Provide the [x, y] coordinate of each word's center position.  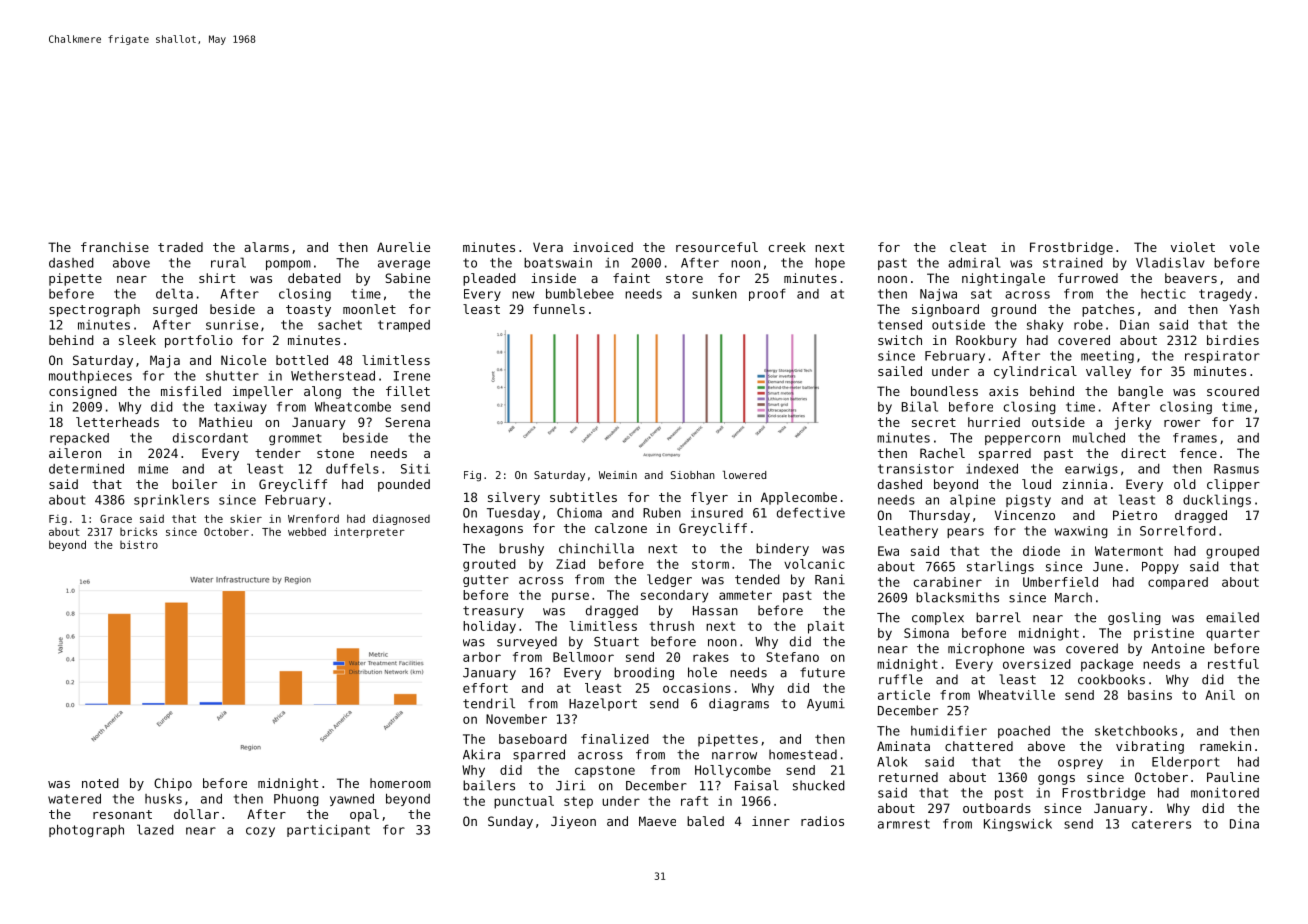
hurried [994, 422]
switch [900, 340]
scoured [1233, 391]
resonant [122, 814]
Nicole [243, 360]
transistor [916, 469]
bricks [138, 531]
